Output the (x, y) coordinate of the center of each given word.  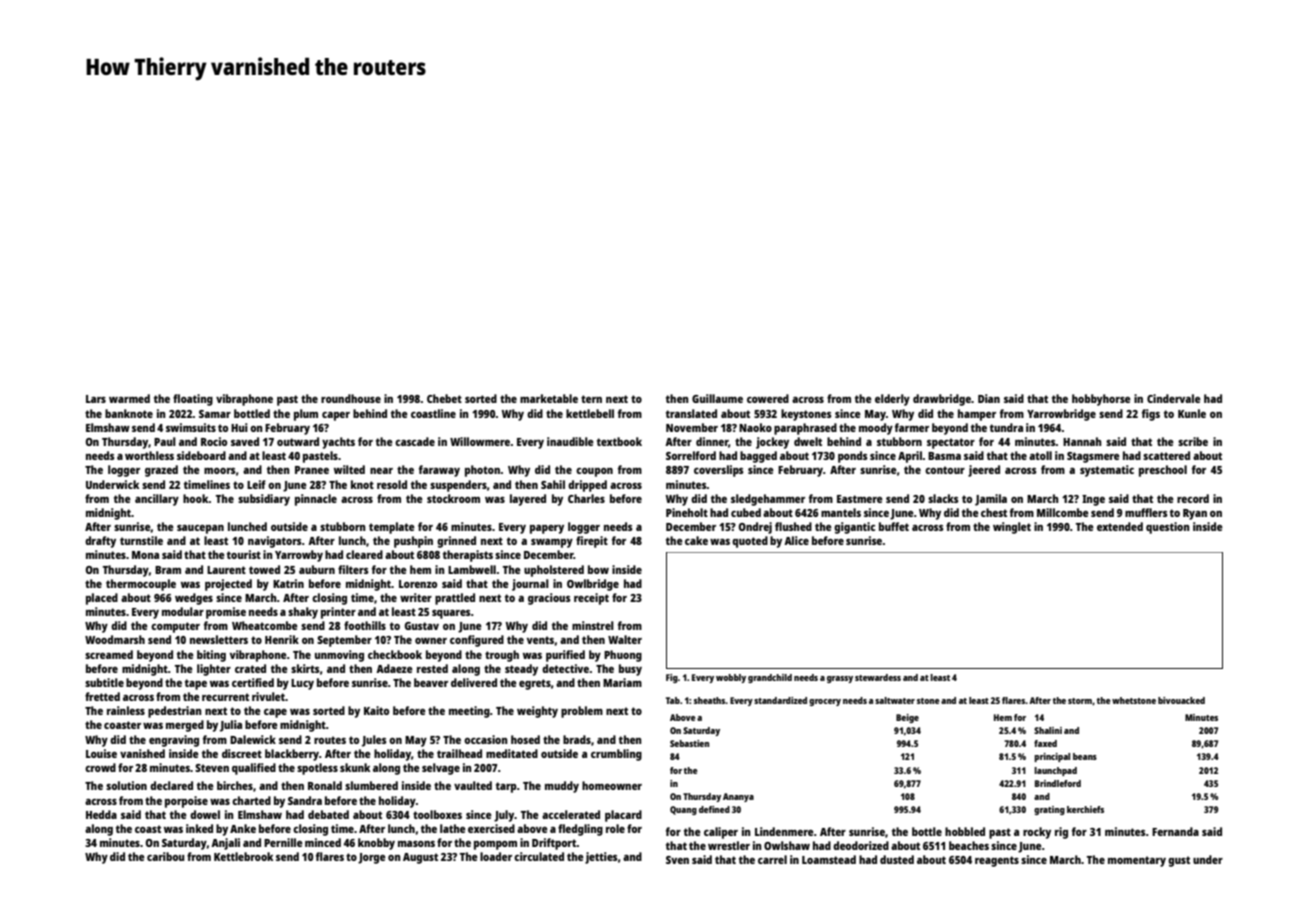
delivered (474, 682)
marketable (549, 398)
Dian (989, 398)
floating (193, 400)
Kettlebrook (243, 856)
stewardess (878, 677)
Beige (907, 718)
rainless (126, 710)
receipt (591, 599)
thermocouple (141, 585)
